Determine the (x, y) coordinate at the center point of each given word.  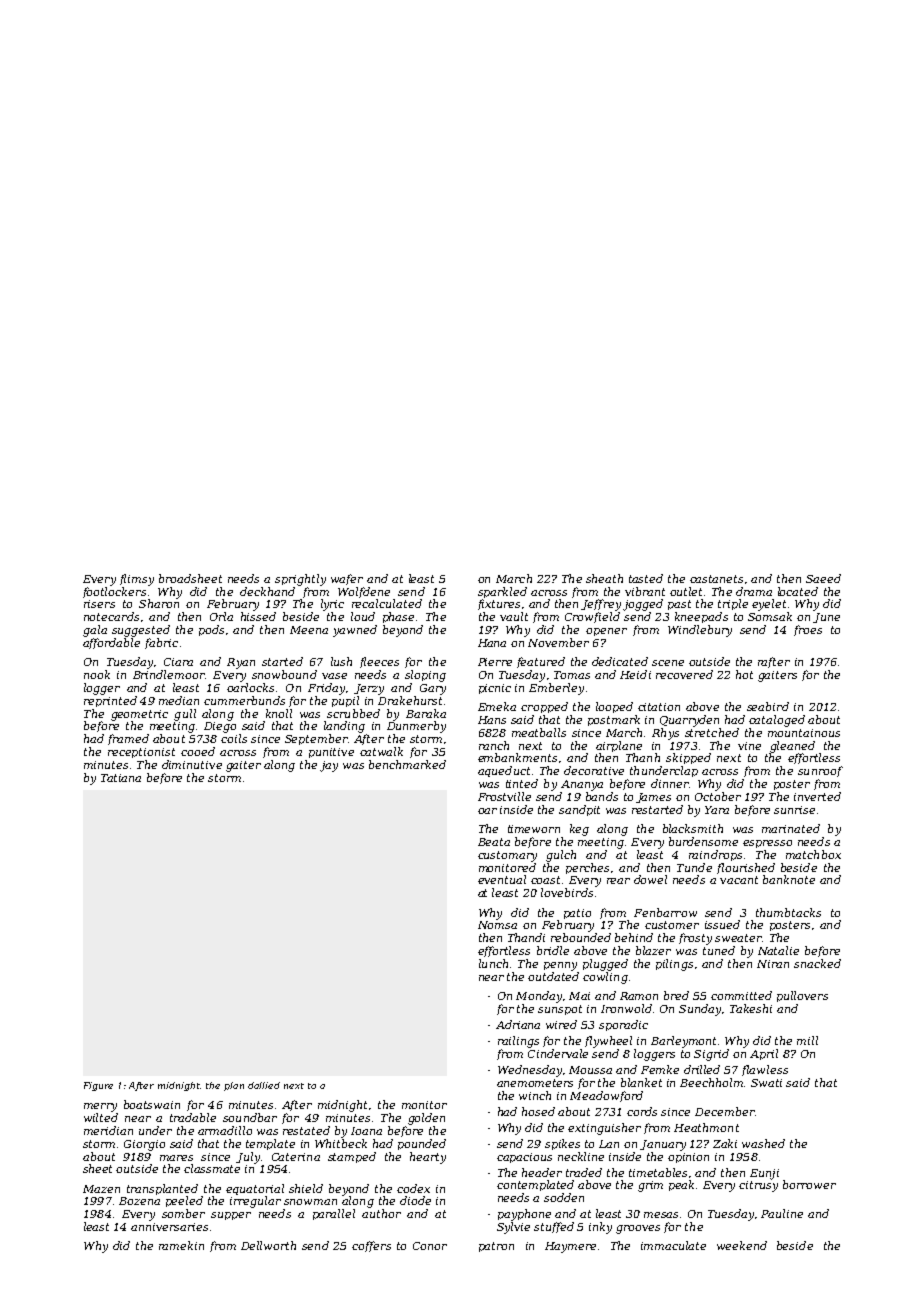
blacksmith (693, 828)
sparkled (502, 592)
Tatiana (121, 778)
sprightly (300, 580)
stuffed (554, 1227)
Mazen (101, 1189)
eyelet (769, 605)
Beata (494, 842)
